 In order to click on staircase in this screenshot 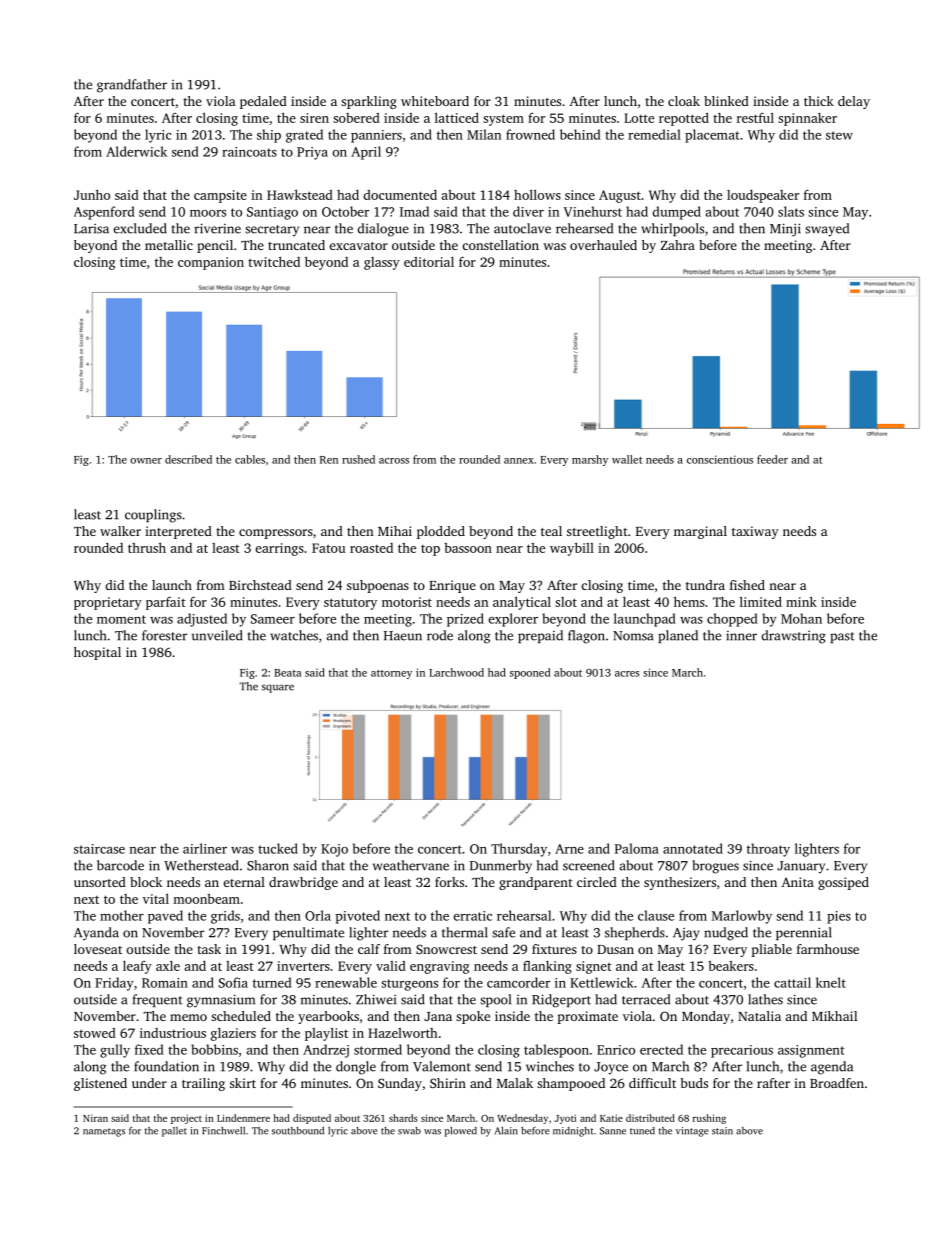, I will do `click(99, 849)`.
